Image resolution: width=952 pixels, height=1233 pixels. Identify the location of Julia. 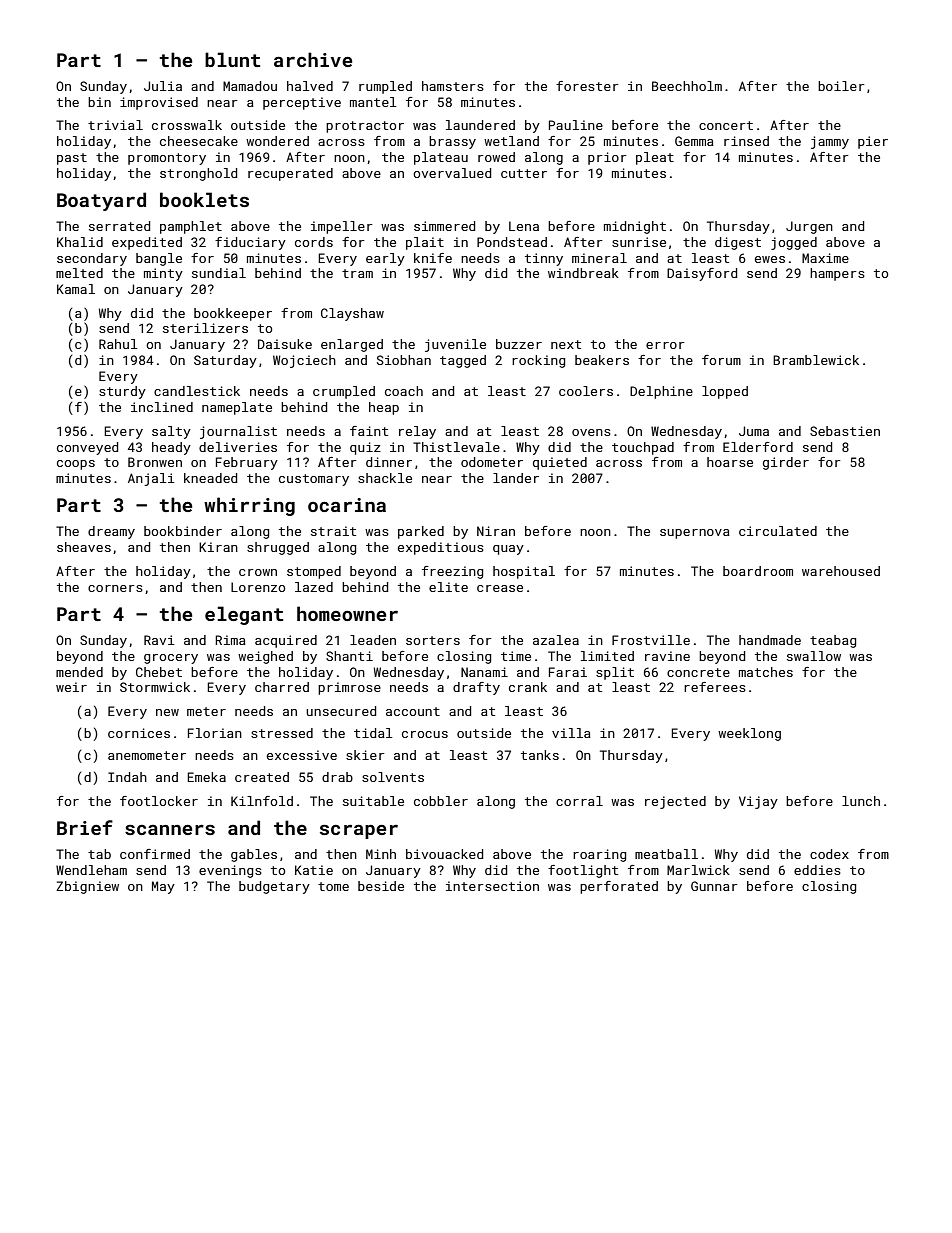
(163, 86).
